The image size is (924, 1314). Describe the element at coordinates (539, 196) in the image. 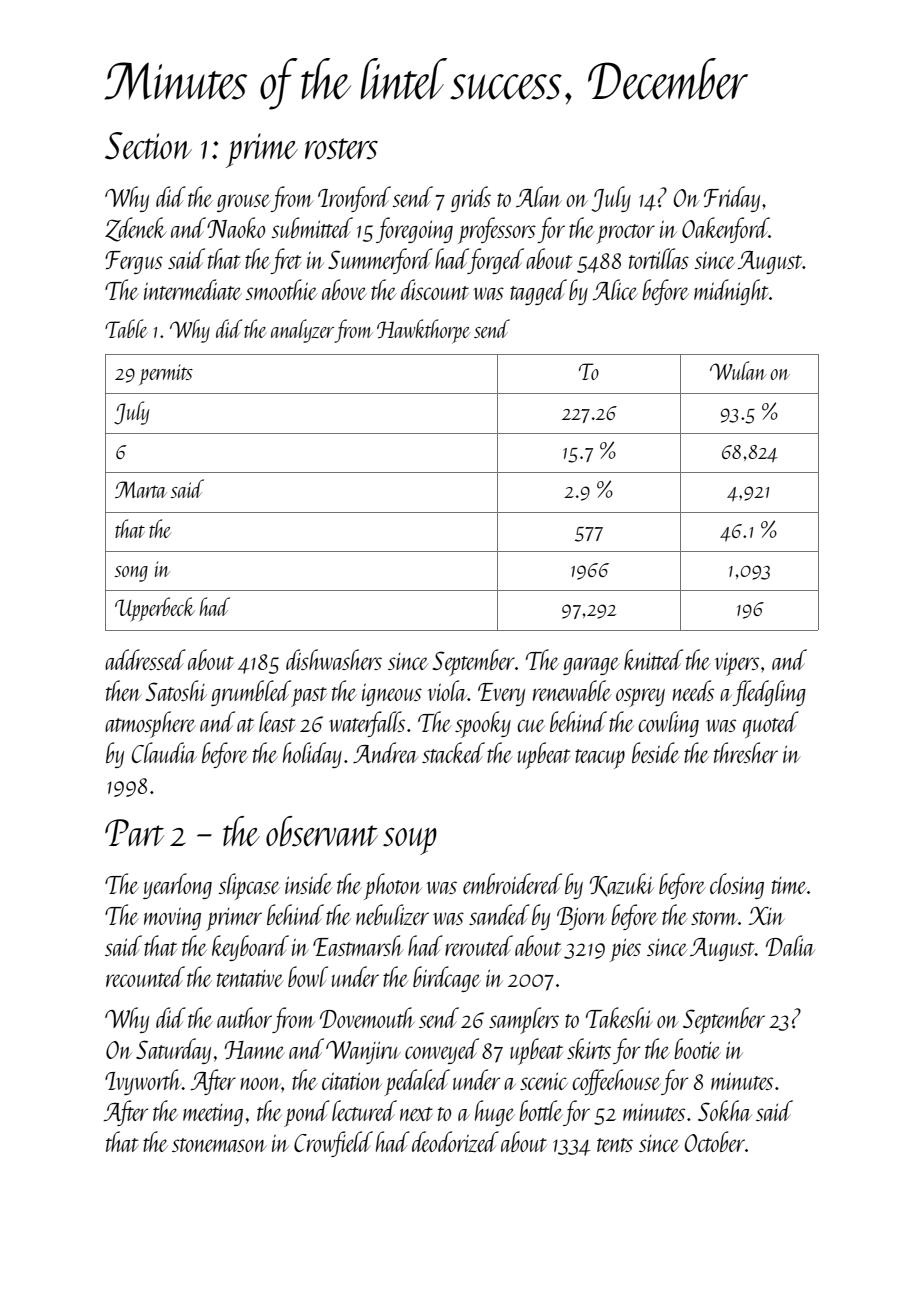

I see `Alan` at that location.
